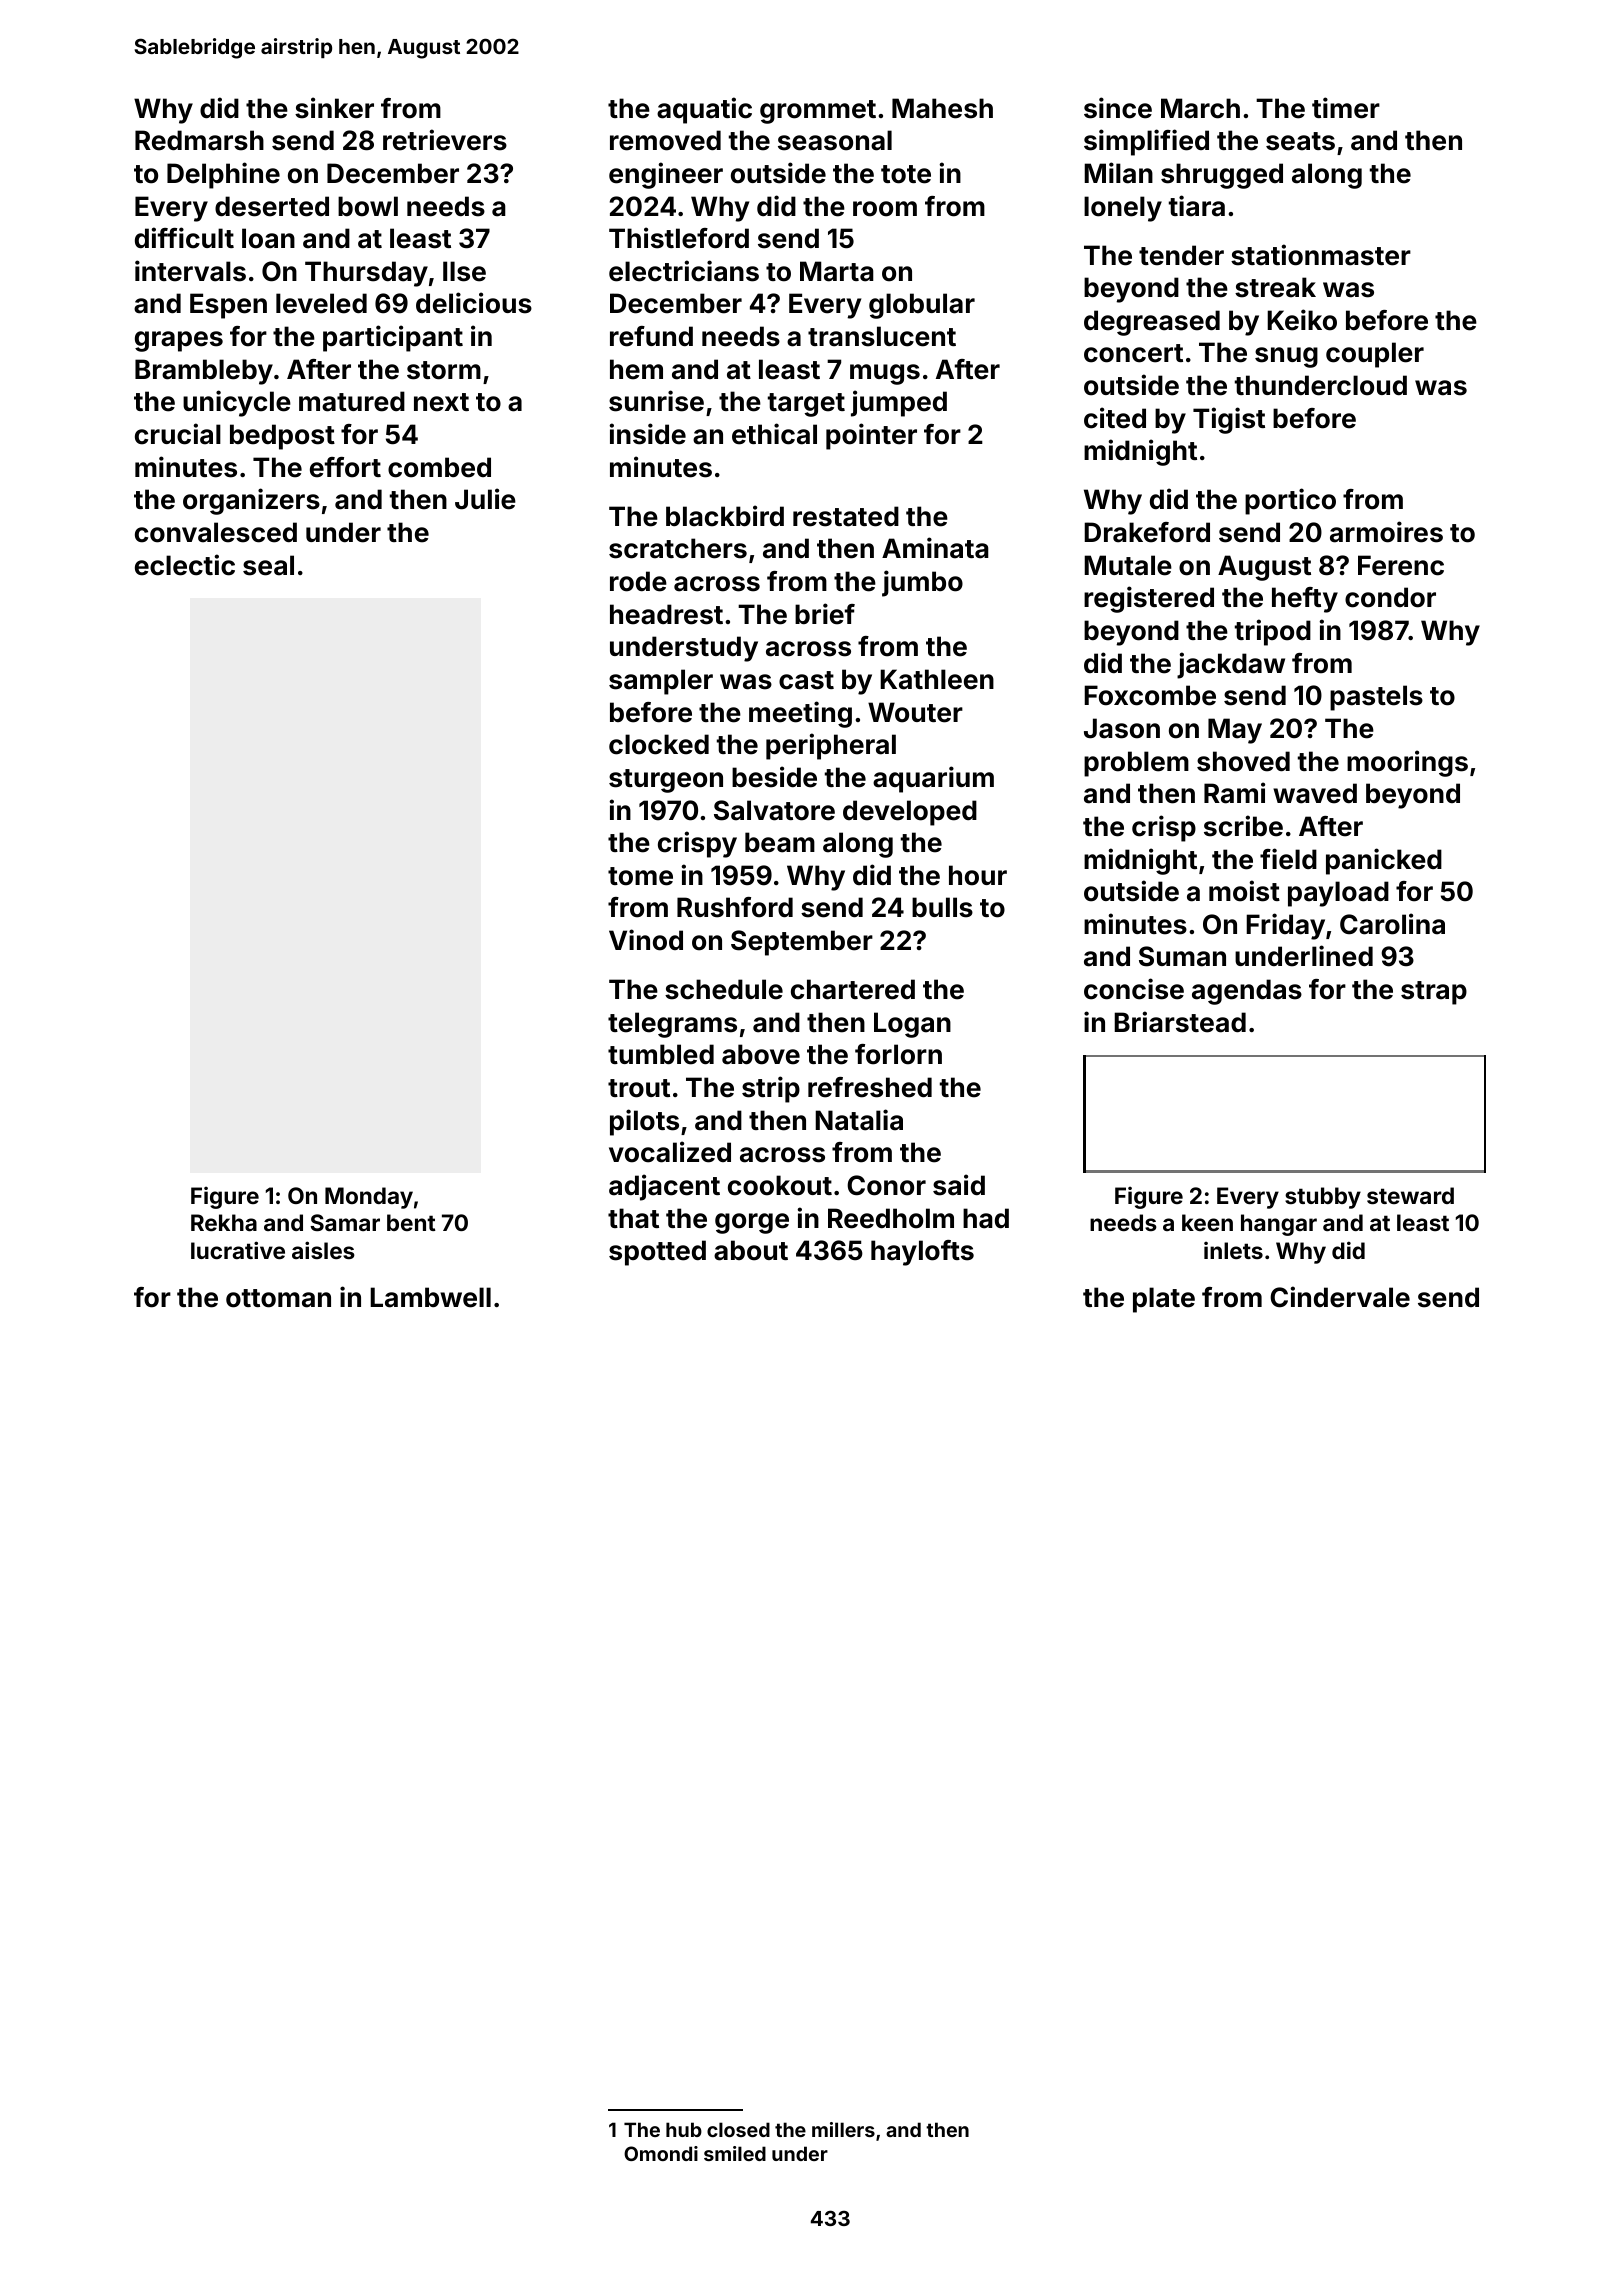  Describe the element at coordinates (835, 140) in the page. I see `seasonal` at that location.
